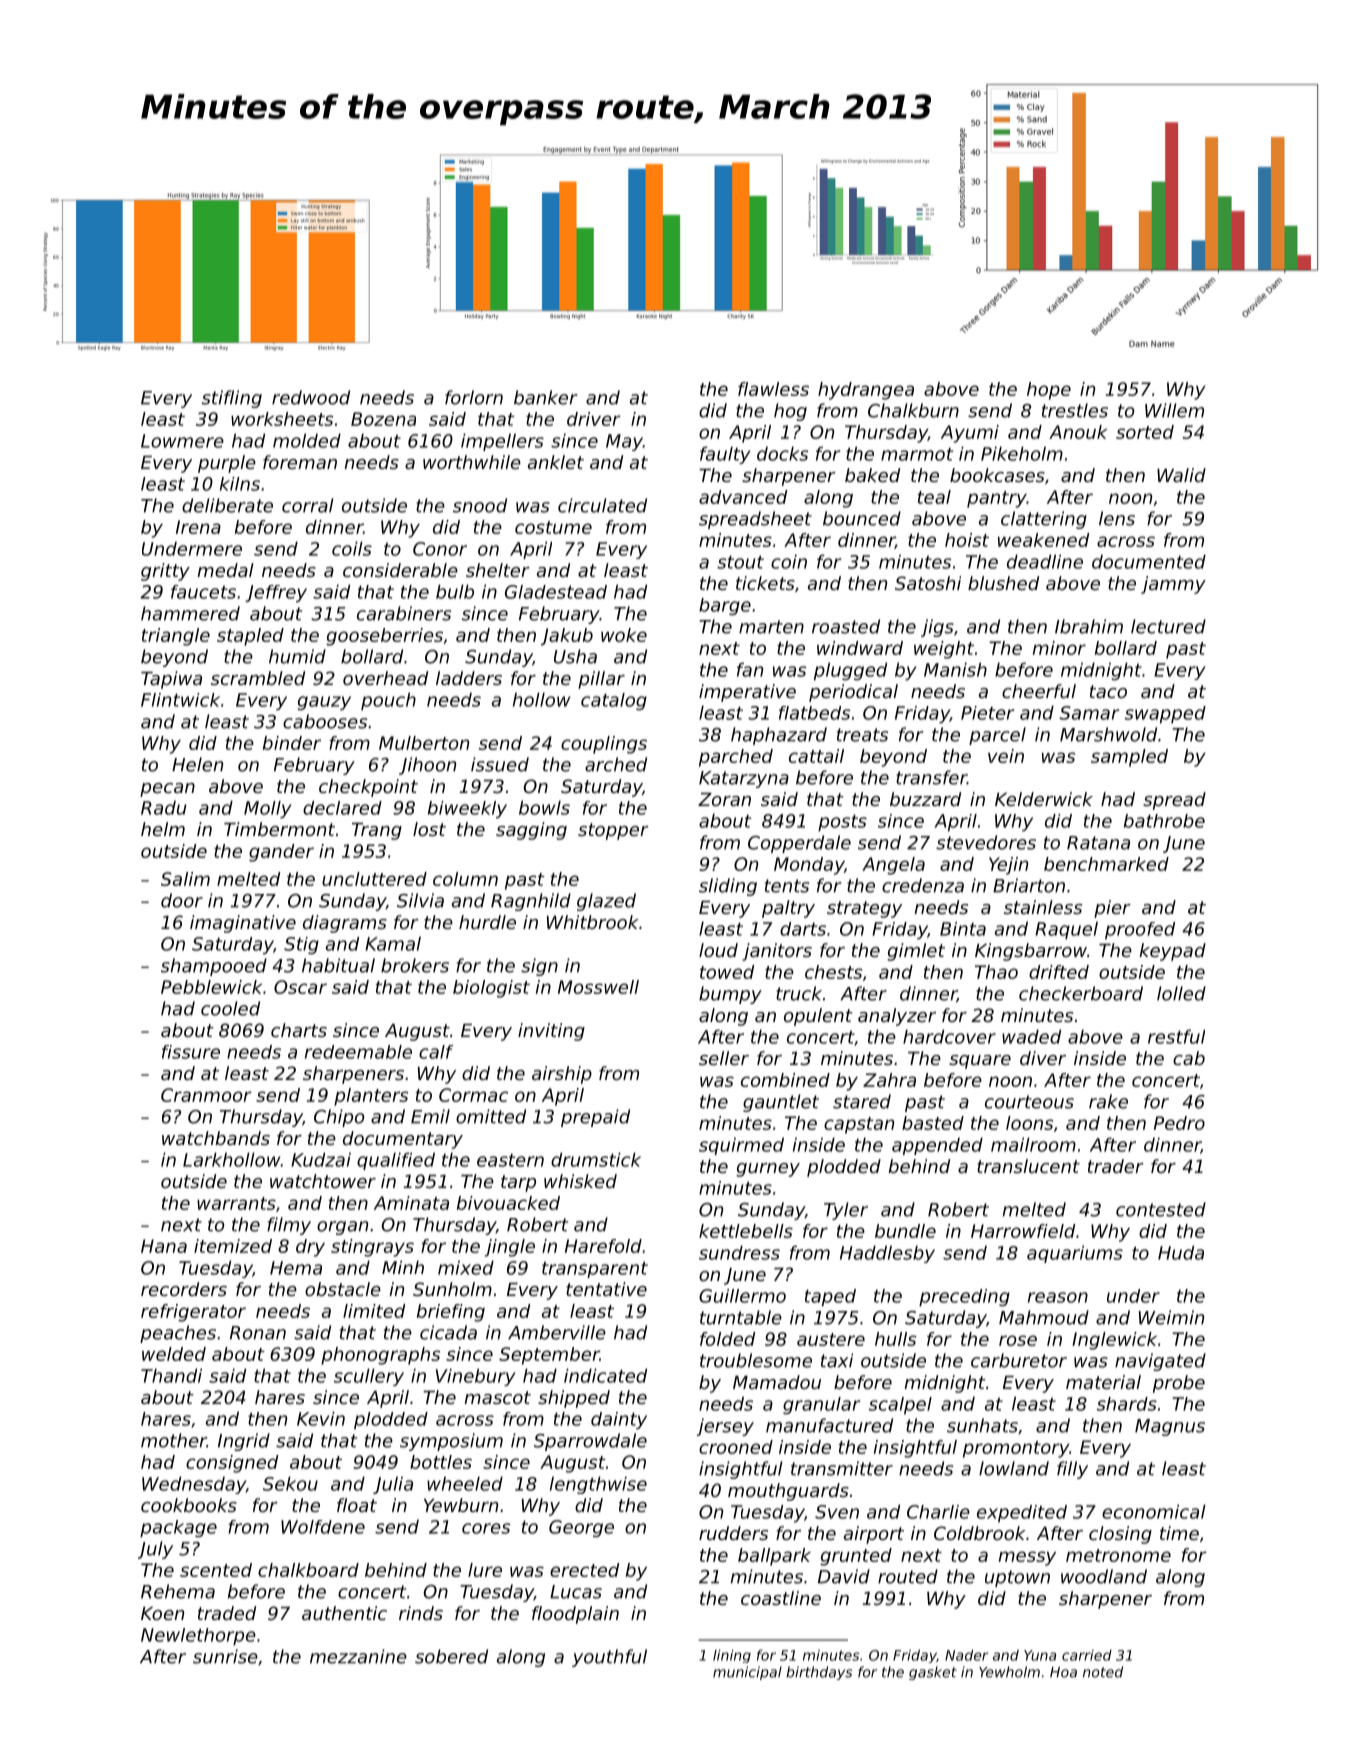 This page has width=1346, height=1742. Describe the element at coordinates (487, 922) in the page. I see `hurdle` at that location.
